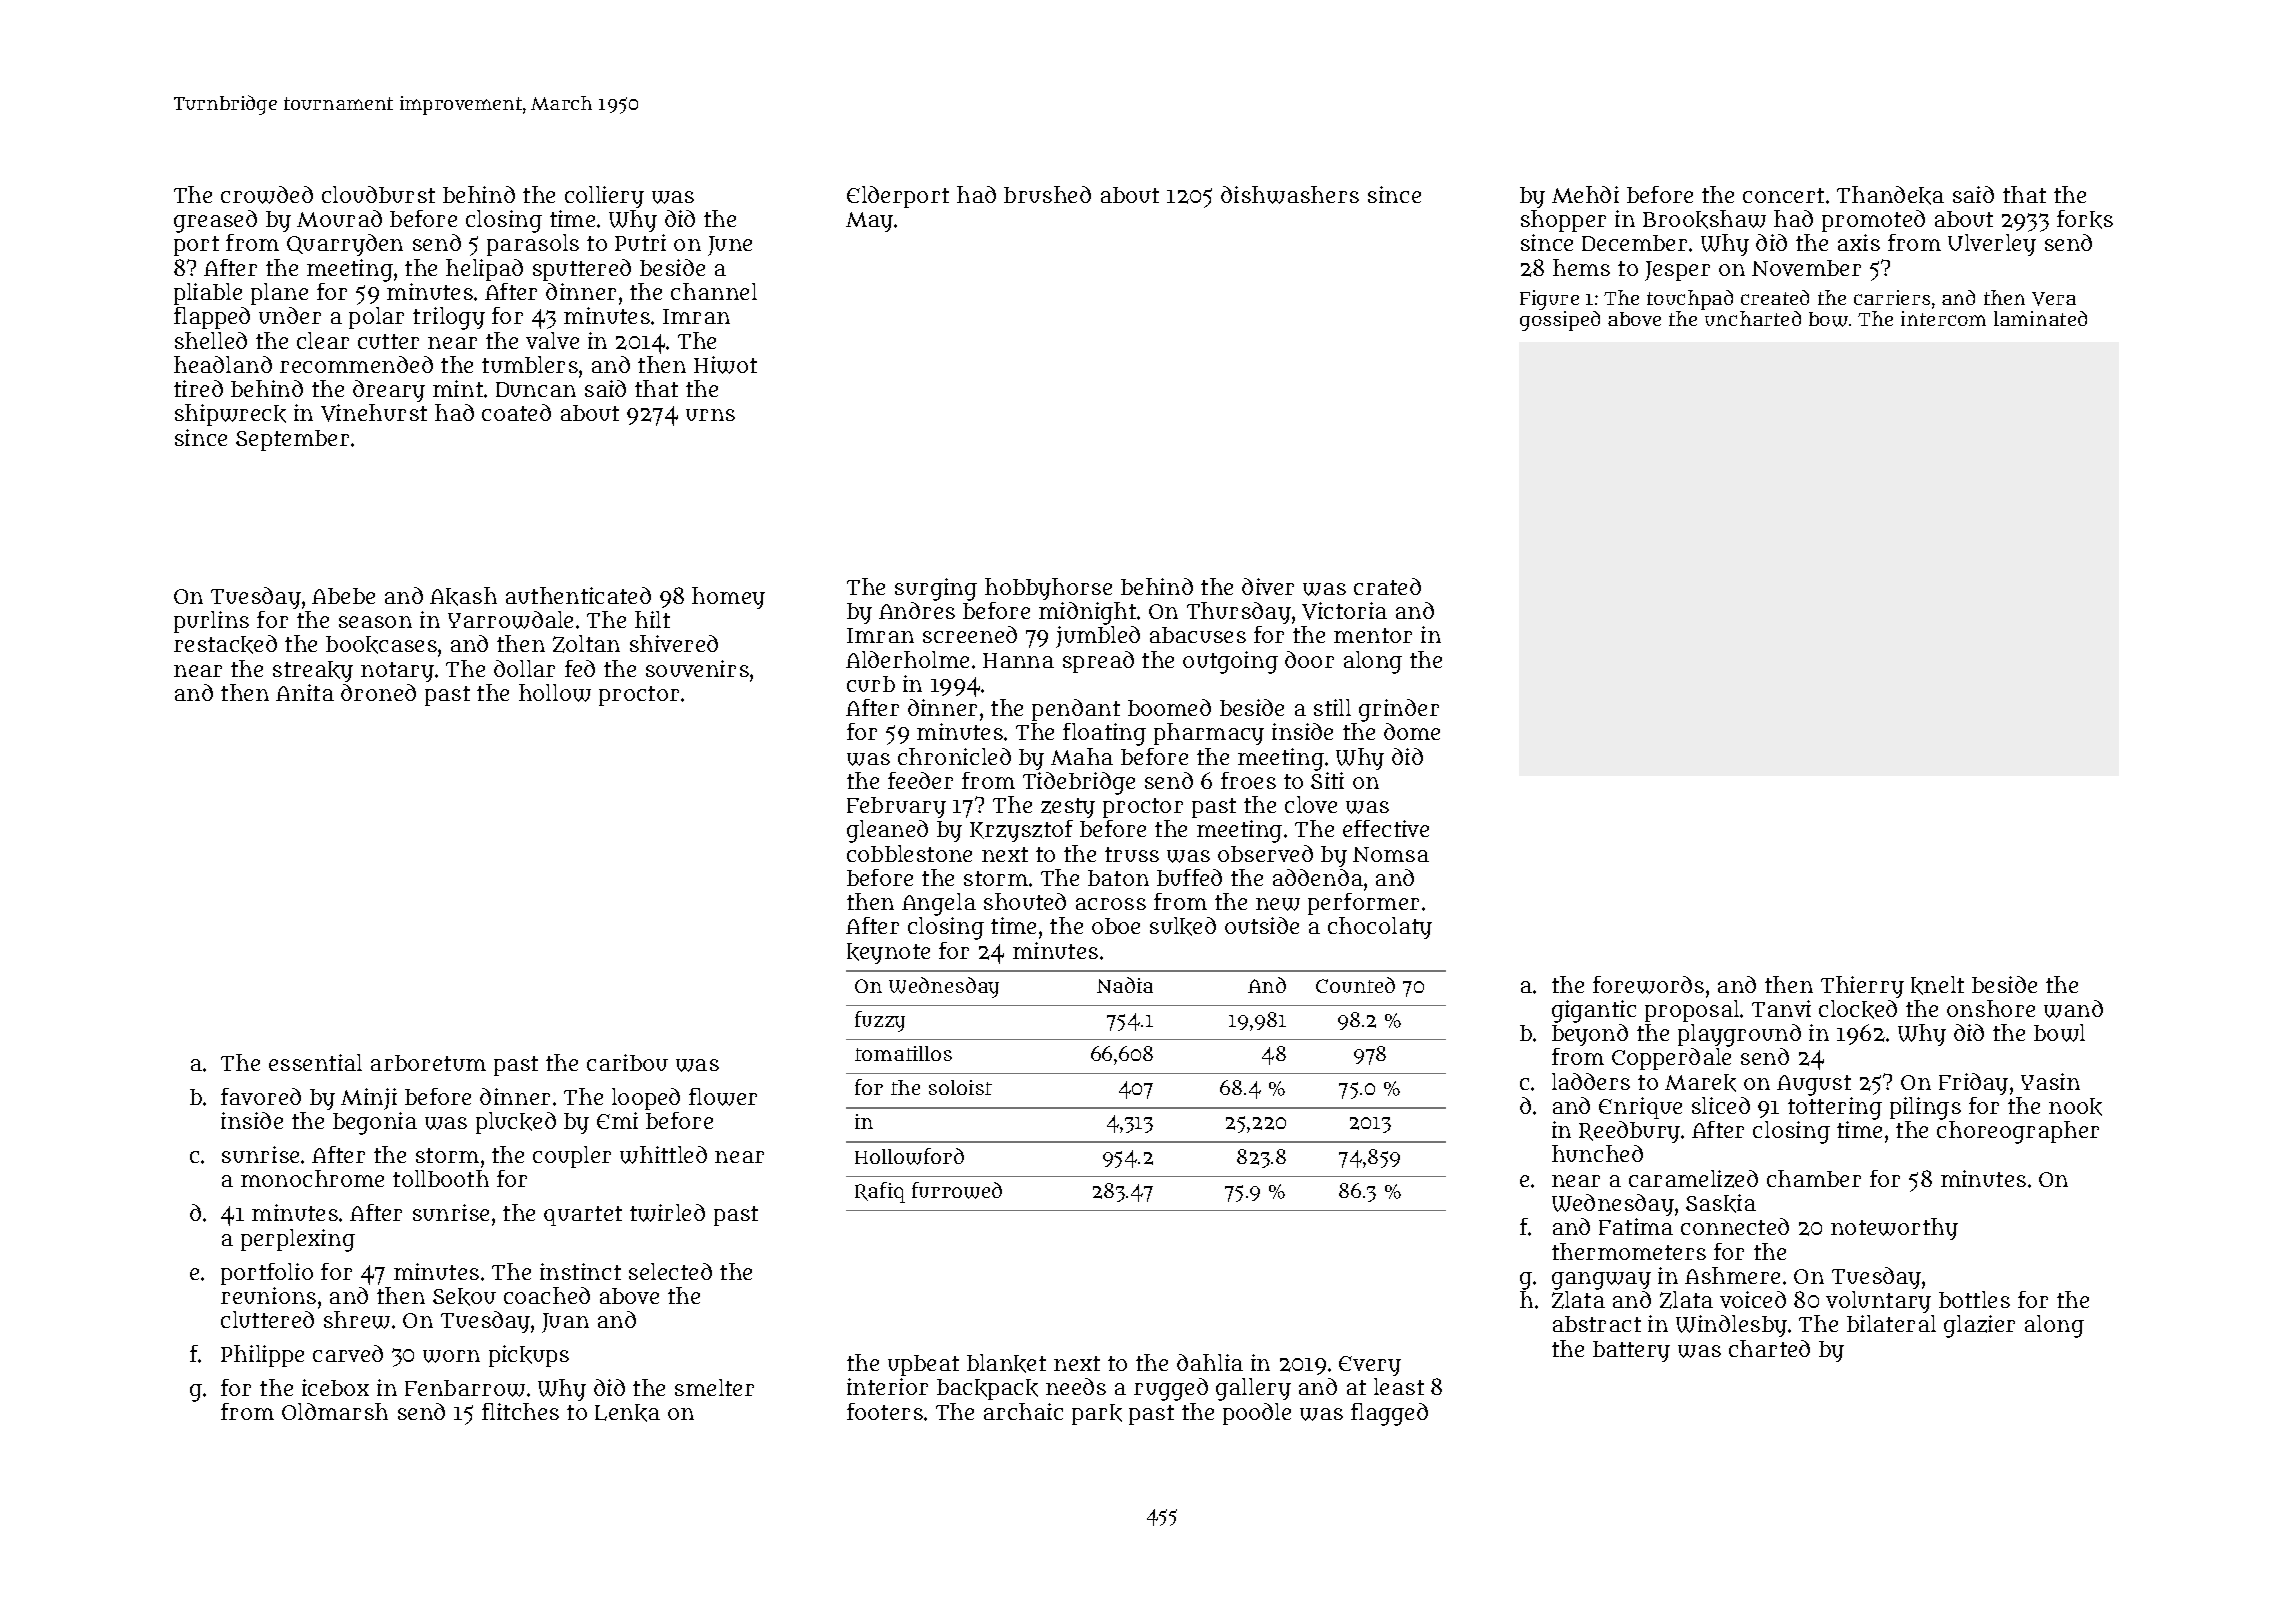 This screenshot has height=1620, width=2292. Describe the element at coordinates (2040, 318) in the screenshot. I see `laminated` at that location.
